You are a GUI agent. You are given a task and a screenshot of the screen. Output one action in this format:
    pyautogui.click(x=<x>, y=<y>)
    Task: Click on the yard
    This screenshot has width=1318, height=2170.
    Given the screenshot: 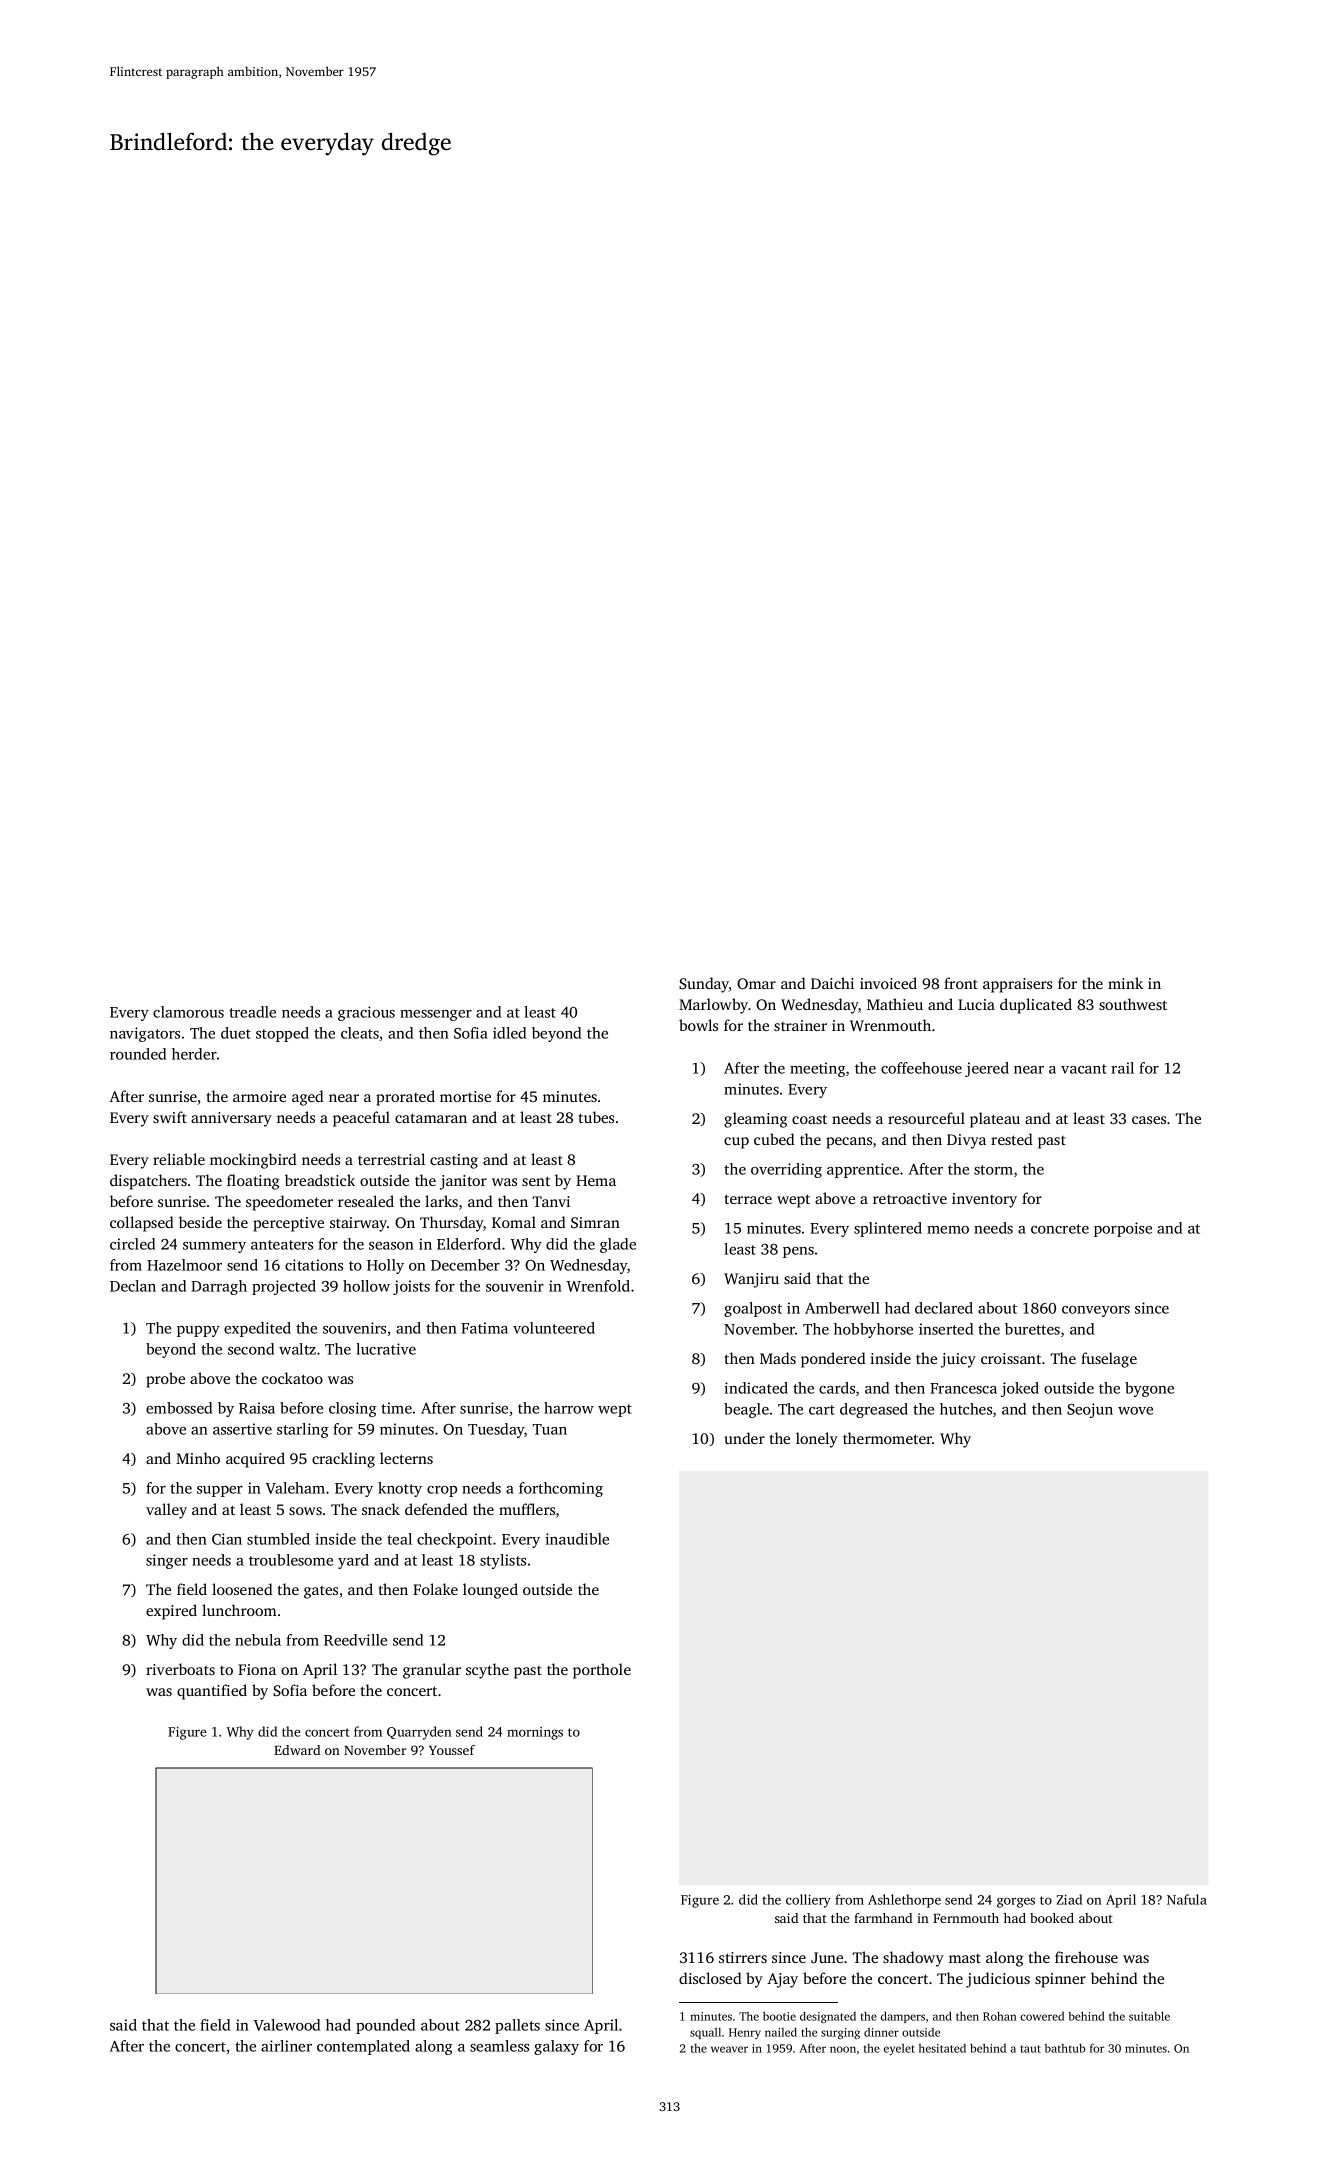 What is the action you would take?
    pyautogui.click(x=353, y=1561)
